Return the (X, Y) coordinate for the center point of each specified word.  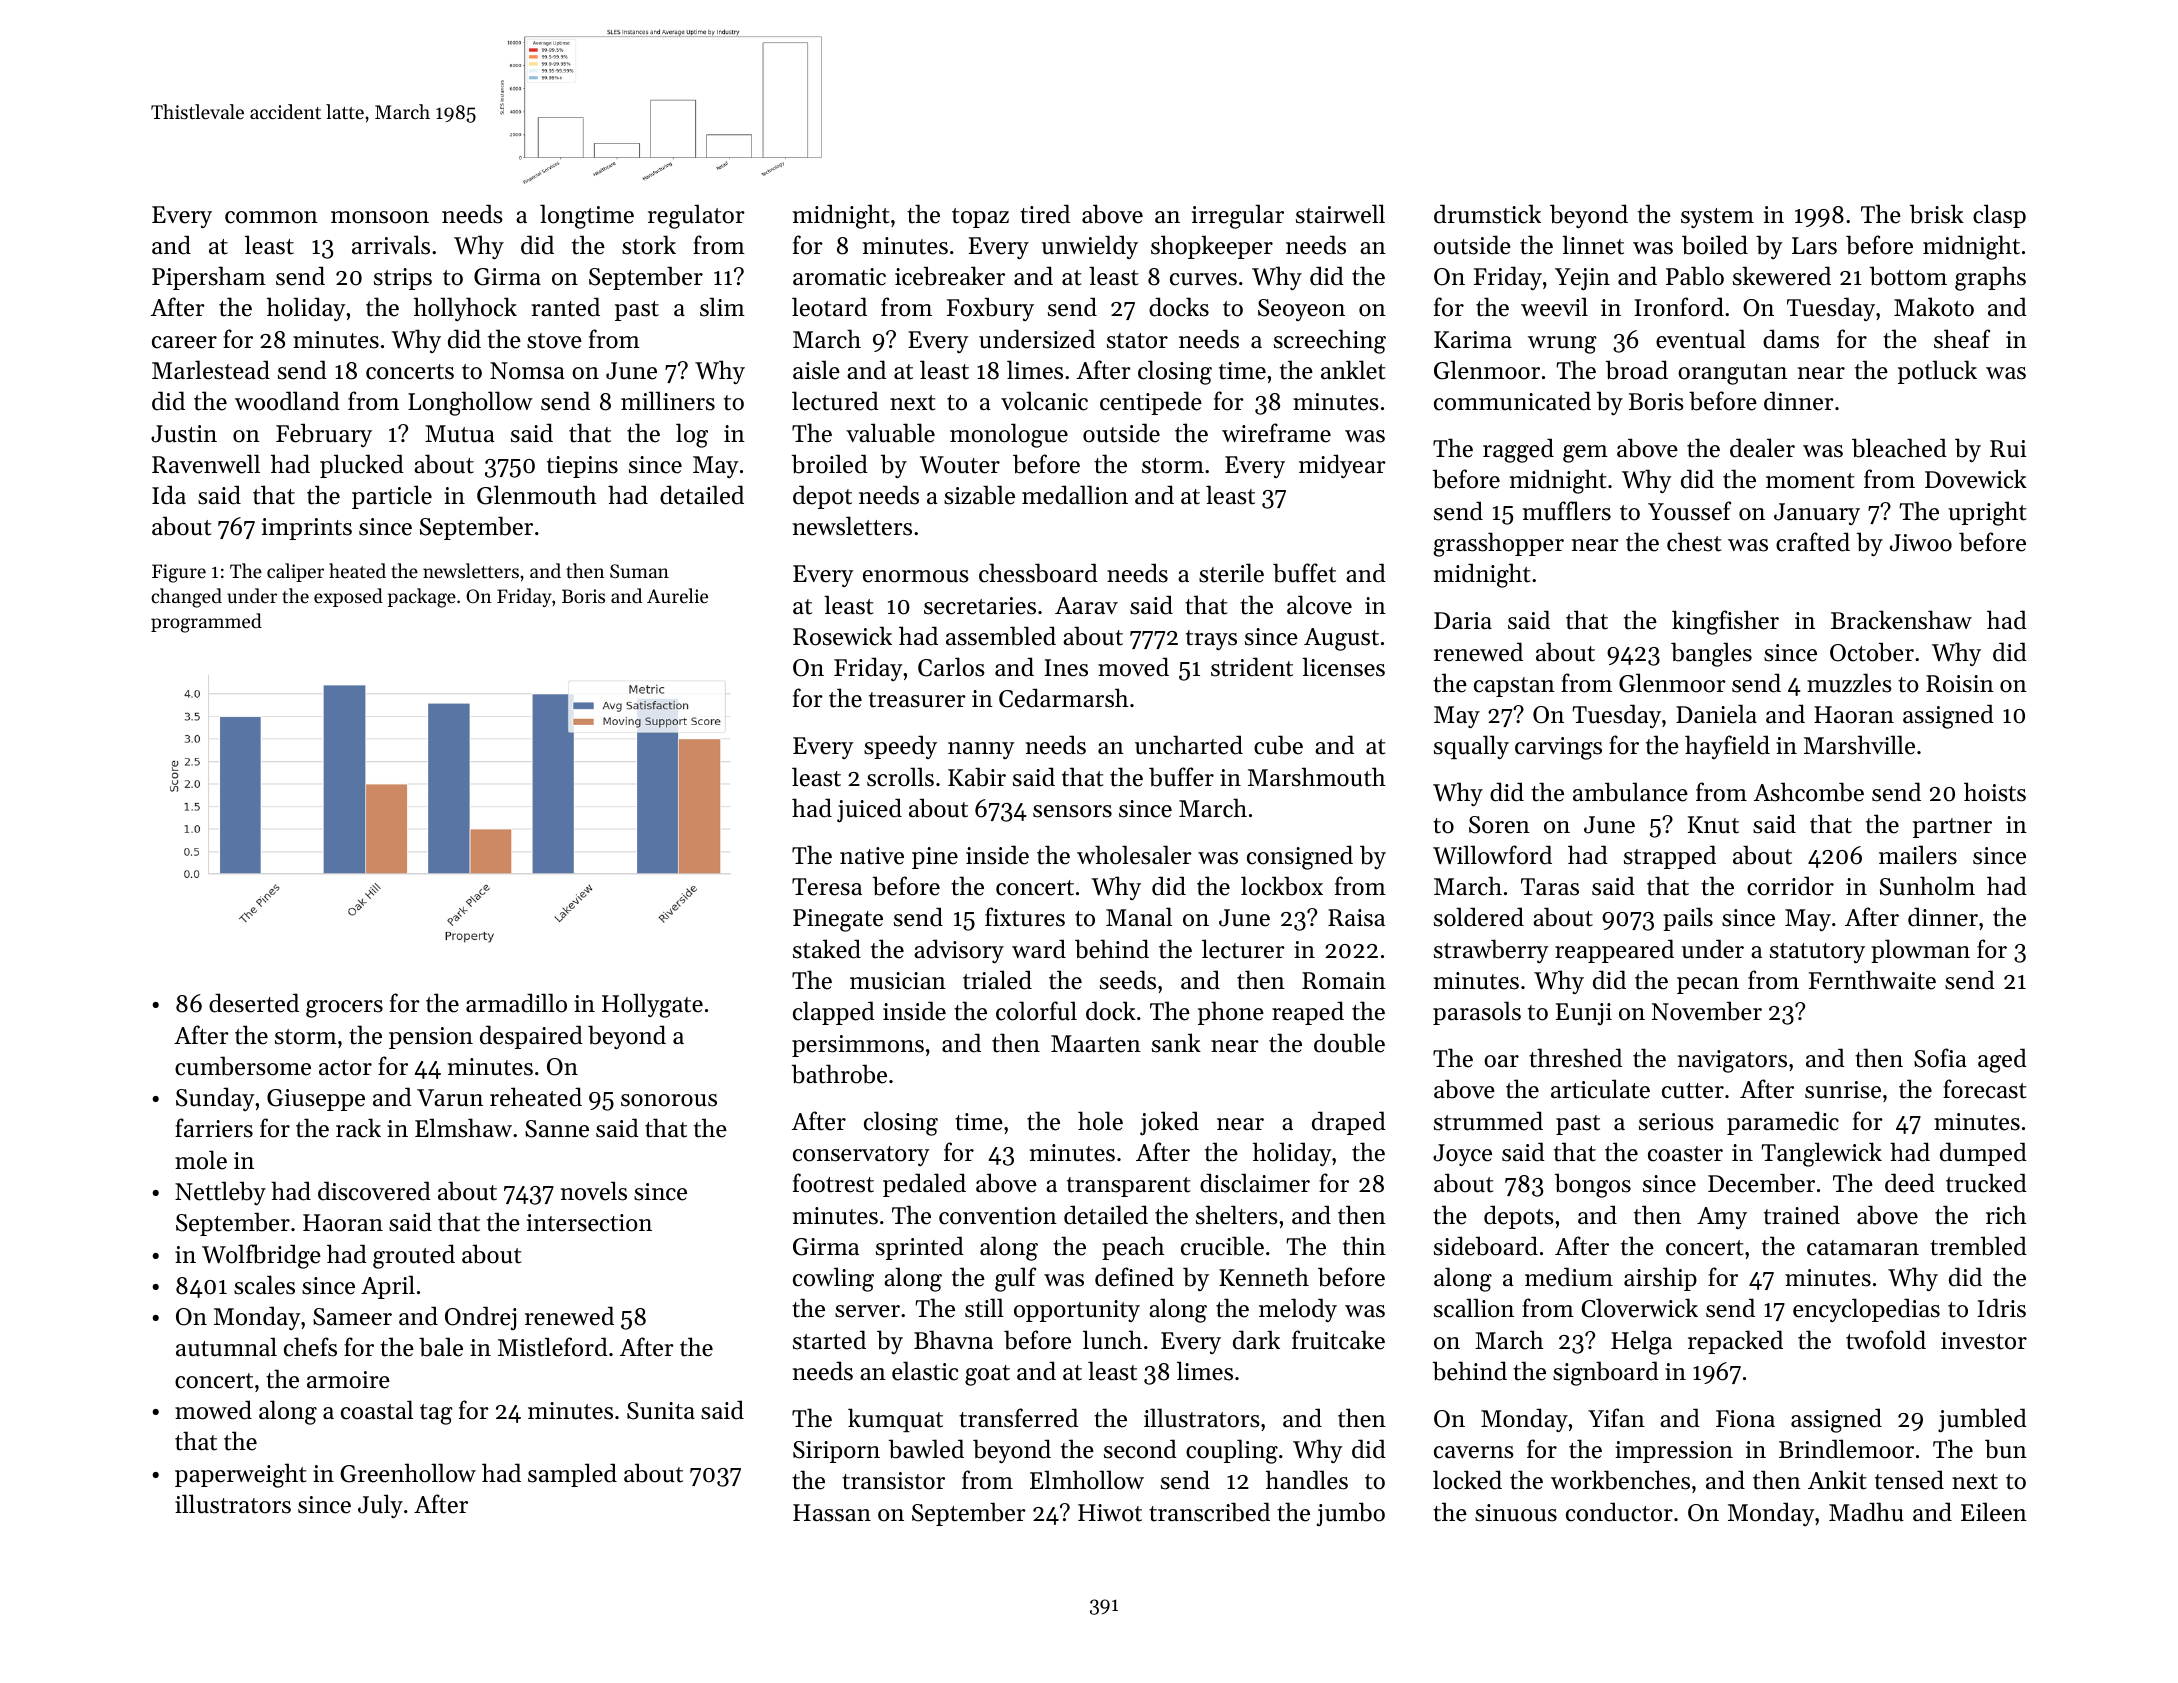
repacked (1735, 1342)
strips (403, 279)
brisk (1937, 214)
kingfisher (1725, 622)
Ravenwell (206, 464)
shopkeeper (1212, 247)
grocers (344, 1009)
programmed (206, 623)
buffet (1304, 573)
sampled (572, 1475)
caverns (1474, 1452)
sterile (1231, 573)
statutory (1817, 953)
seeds (1128, 980)
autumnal (226, 1347)
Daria (1463, 620)
